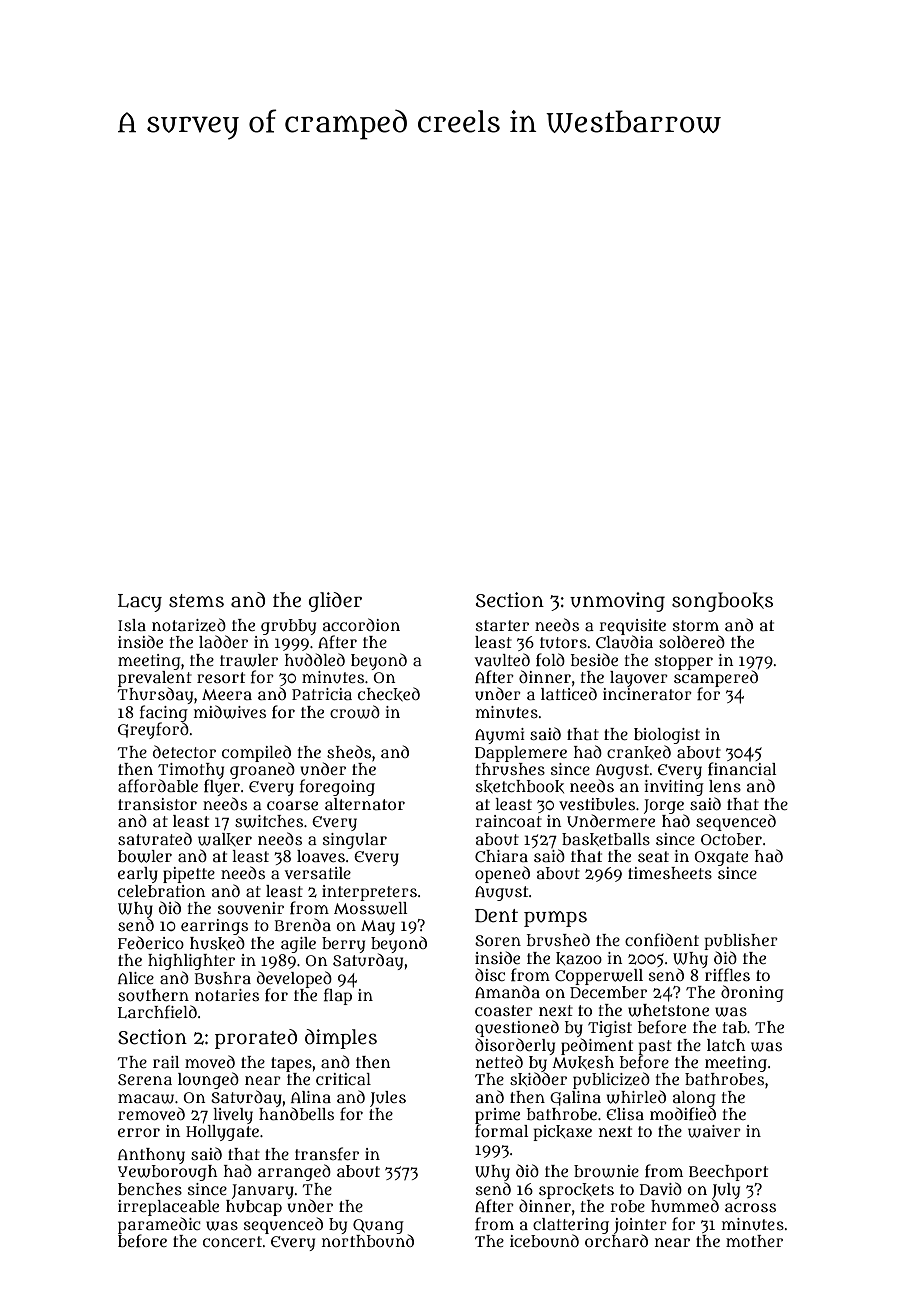 The height and width of the screenshot is (1316, 908). What do you see at coordinates (161, 891) in the screenshot?
I see `celebration` at bounding box center [161, 891].
